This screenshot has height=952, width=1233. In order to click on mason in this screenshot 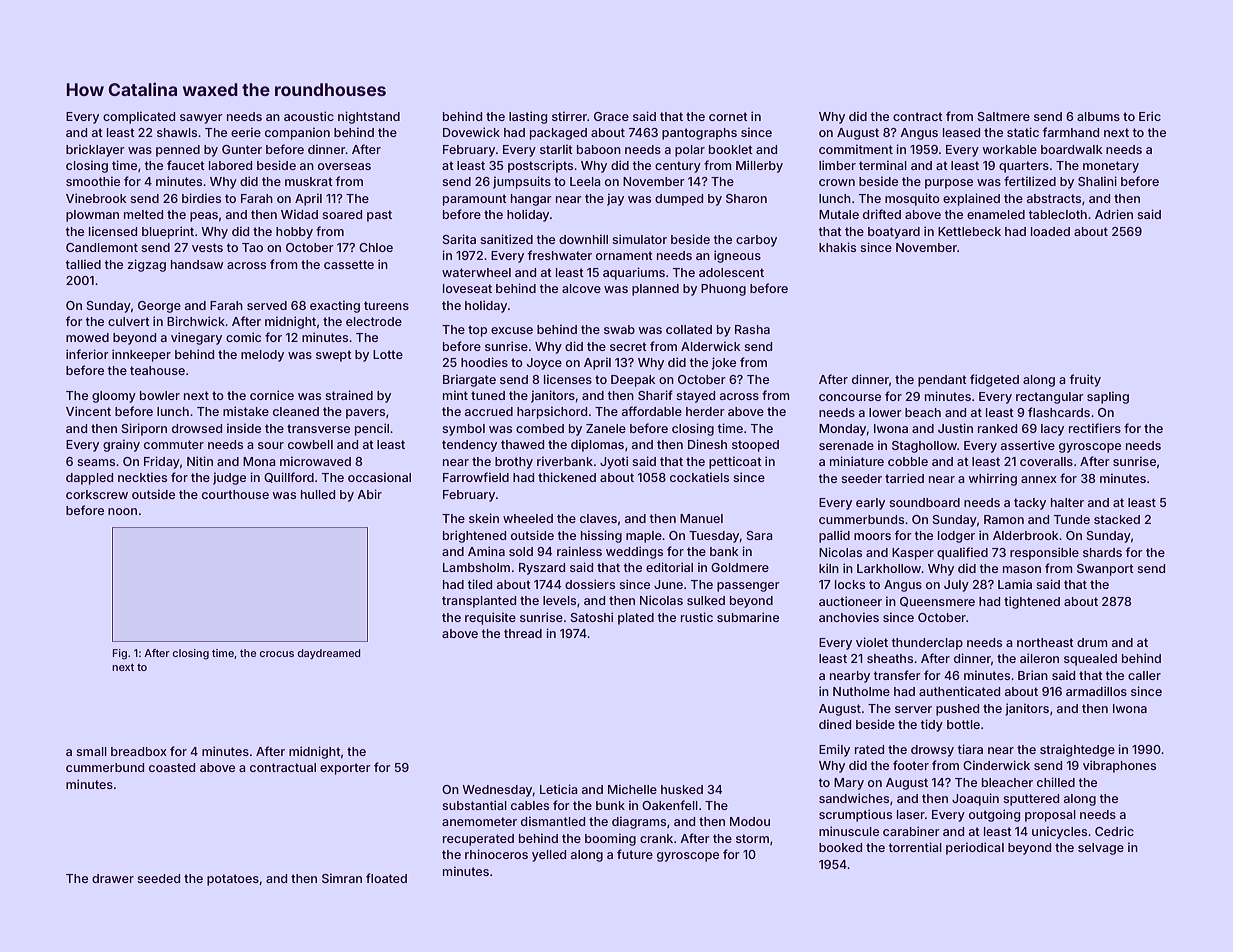, I will do `click(1022, 569)`.
